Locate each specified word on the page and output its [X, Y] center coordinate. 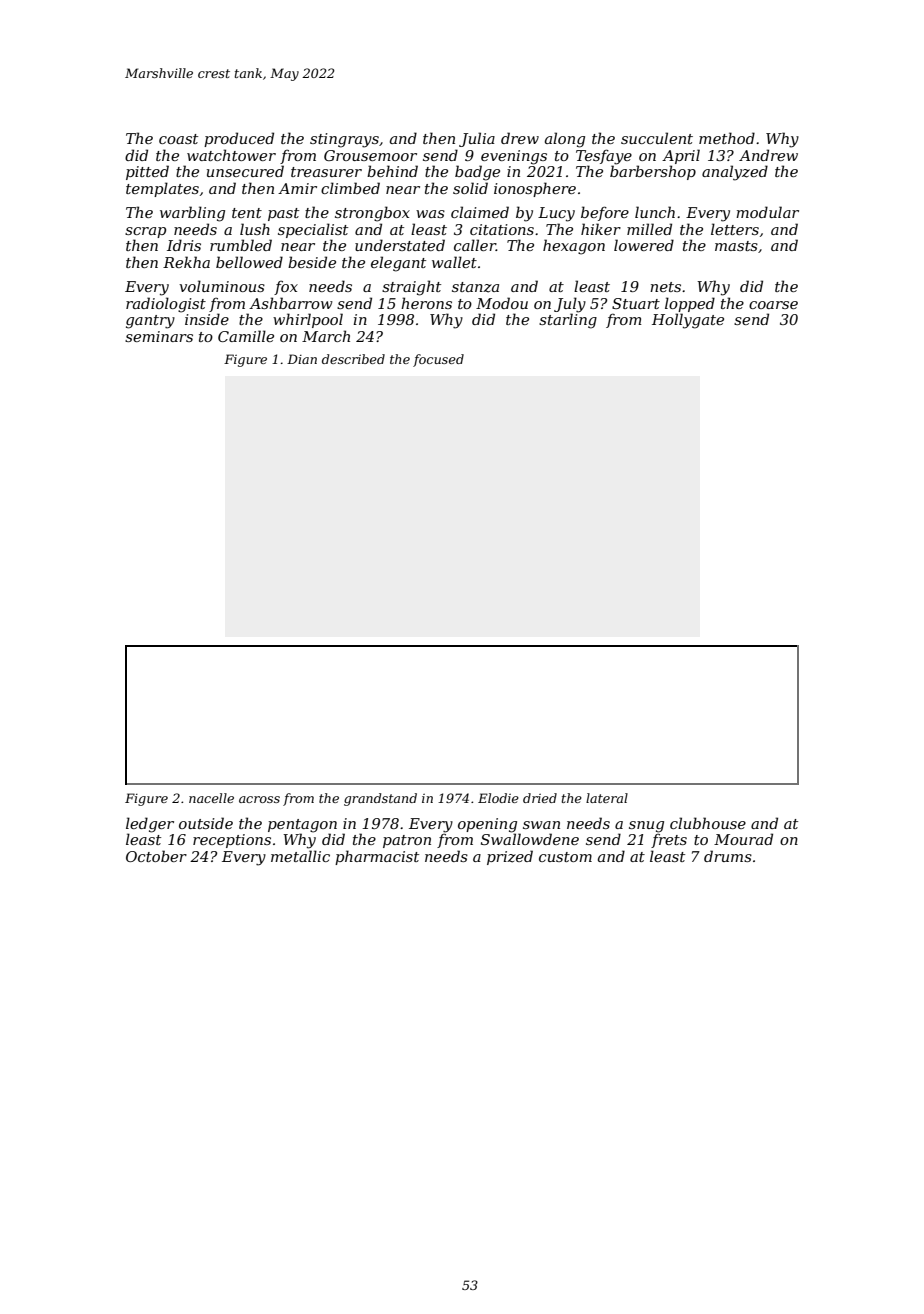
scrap [145, 232]
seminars [159, 336]
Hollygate [688, 321]
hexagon [574, 247]
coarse [773, 305]
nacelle [211, 798]
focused [438, 360]
